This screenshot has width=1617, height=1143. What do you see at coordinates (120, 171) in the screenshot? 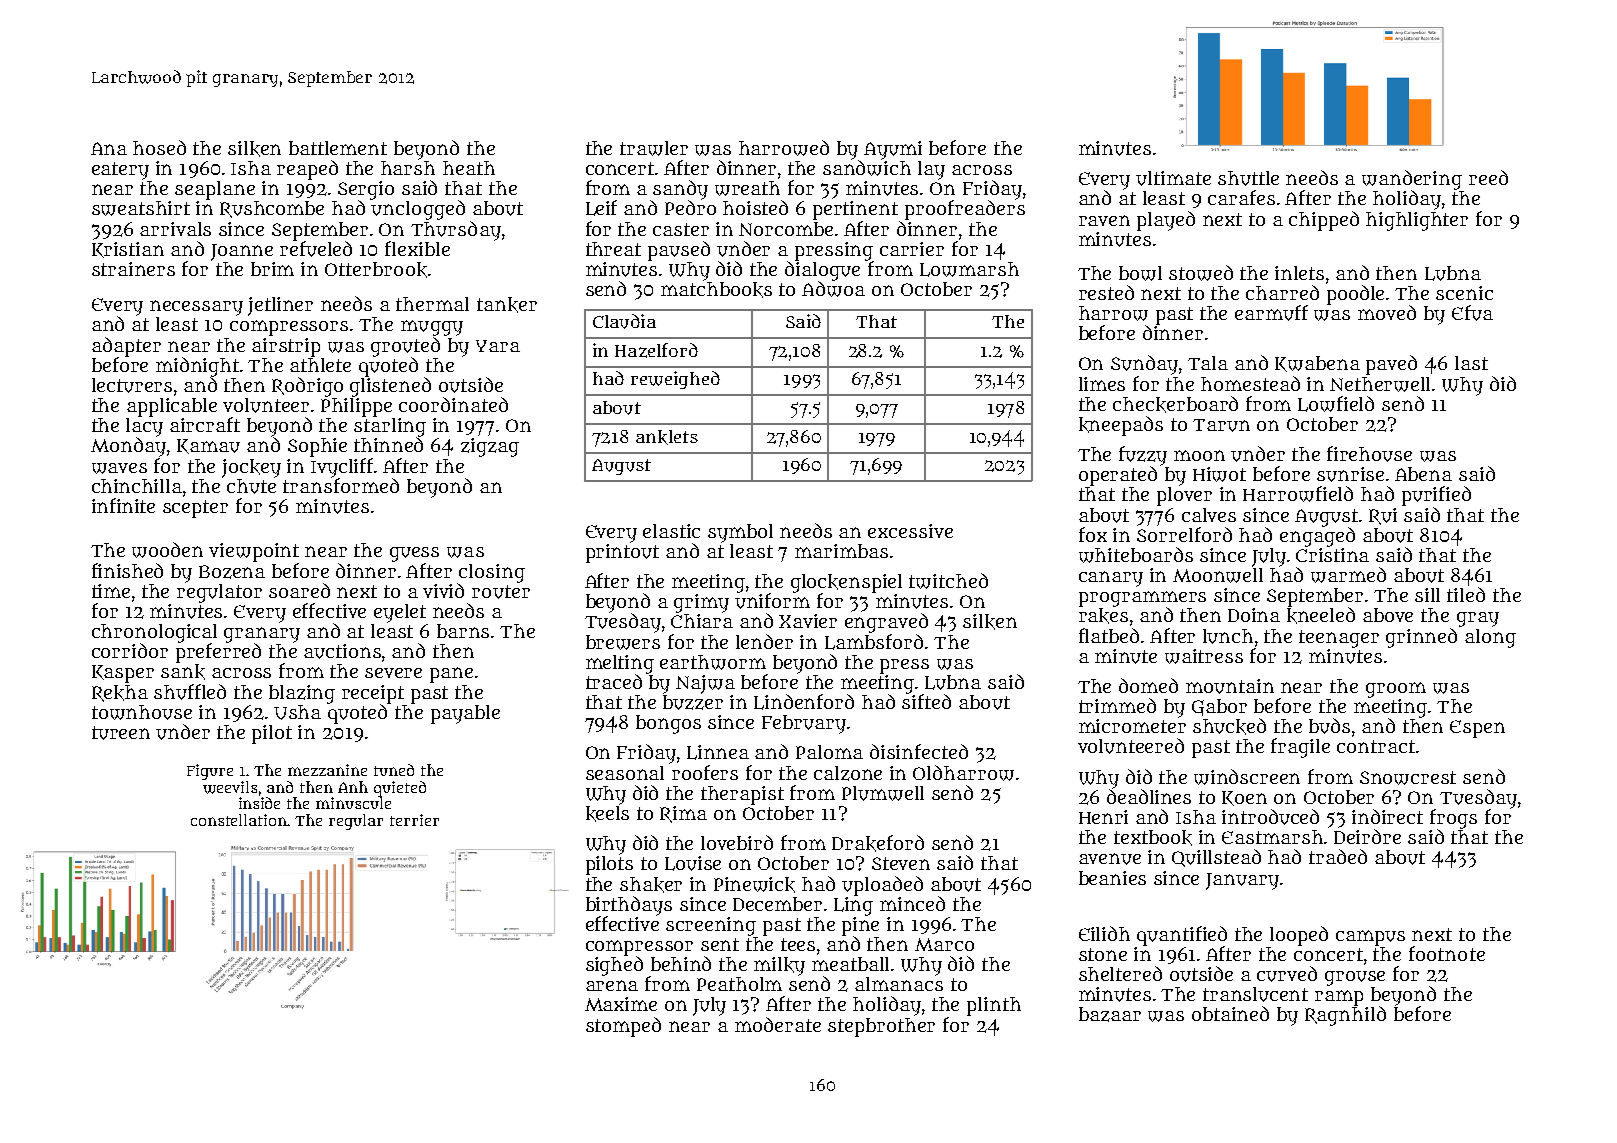
I see `eatery` at bounding box center [120, 171].
